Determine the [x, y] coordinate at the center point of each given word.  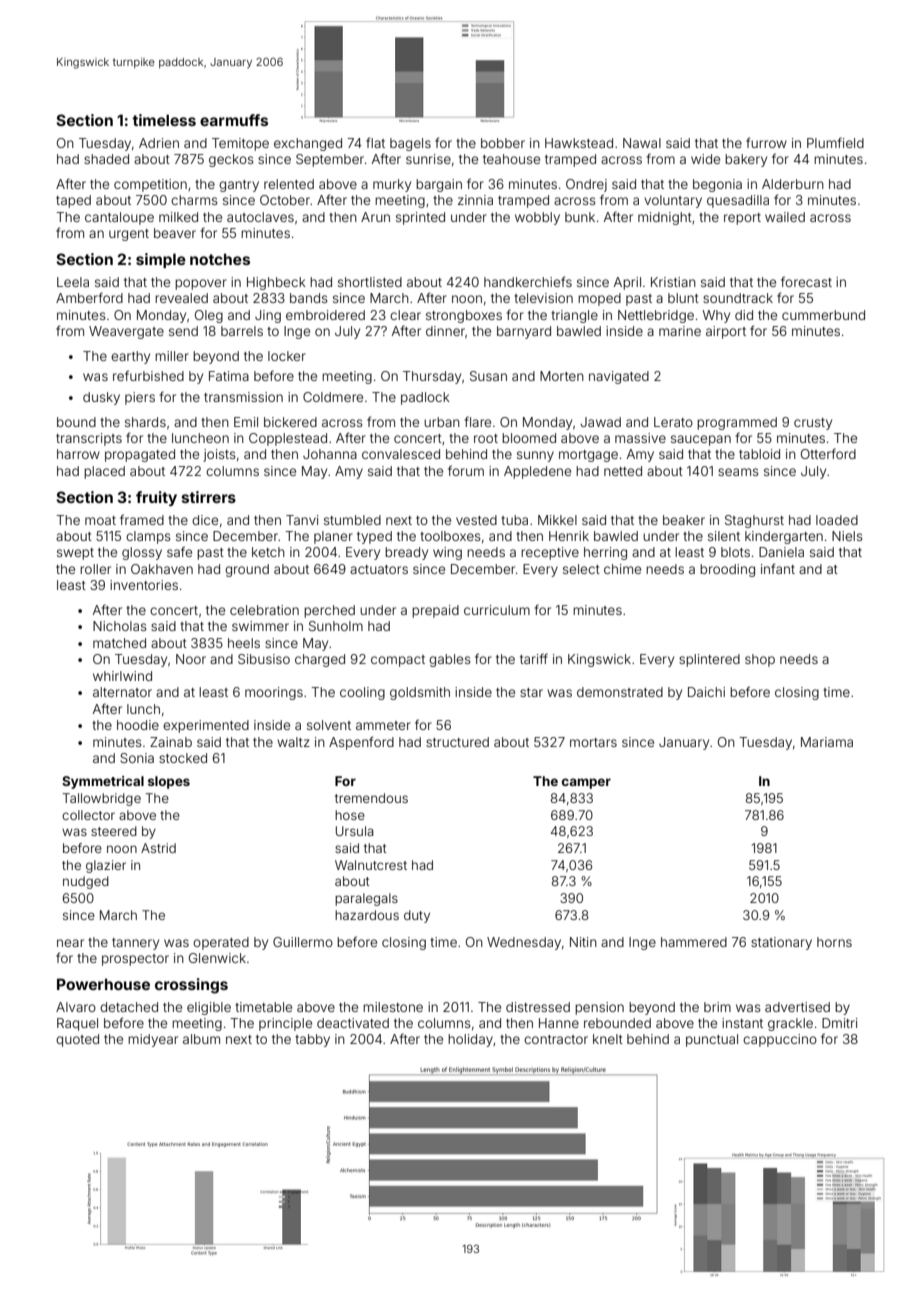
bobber [503, 143]
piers [140, 398]
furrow [766, 142]
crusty [813, 424]
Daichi [706, 692]
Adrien [159, 143]
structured [457, 742]
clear [405, 315]
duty [417, 916]
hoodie [138, 725]
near [70, 943]
